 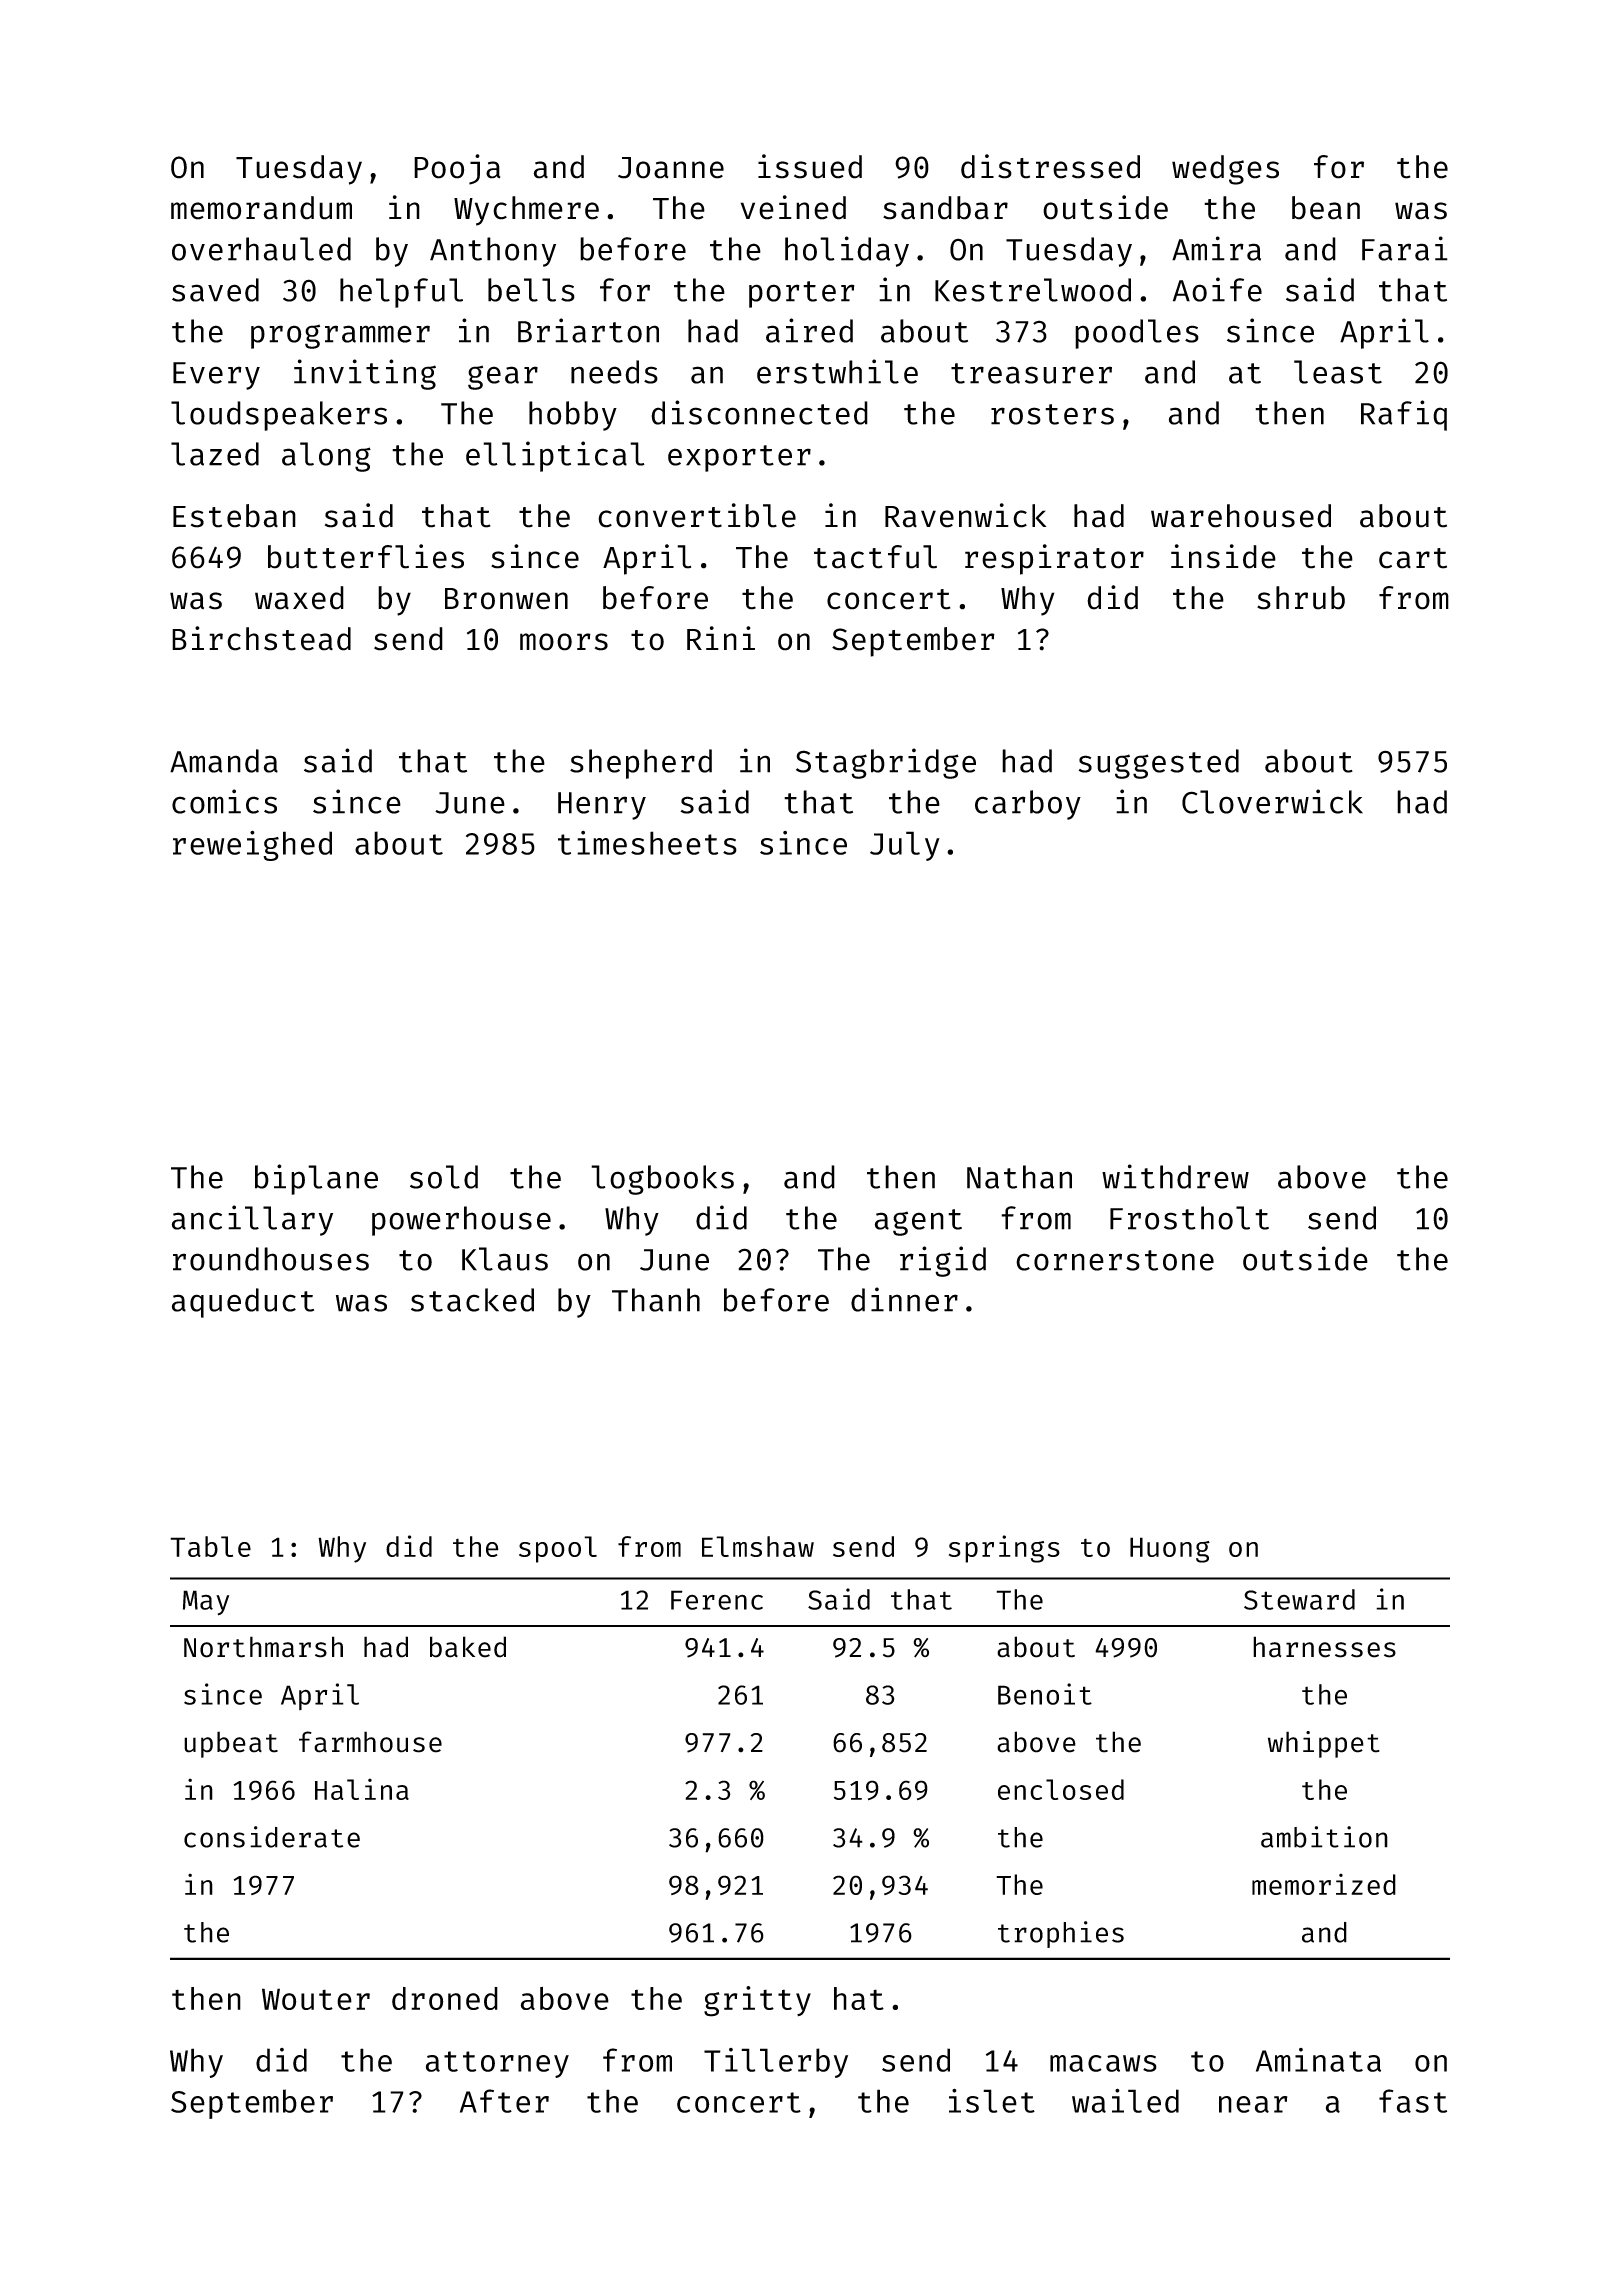 What do you see at coordinates (234, 516) in the document?
I see `Esteban` at bounding box center [234, 516].
